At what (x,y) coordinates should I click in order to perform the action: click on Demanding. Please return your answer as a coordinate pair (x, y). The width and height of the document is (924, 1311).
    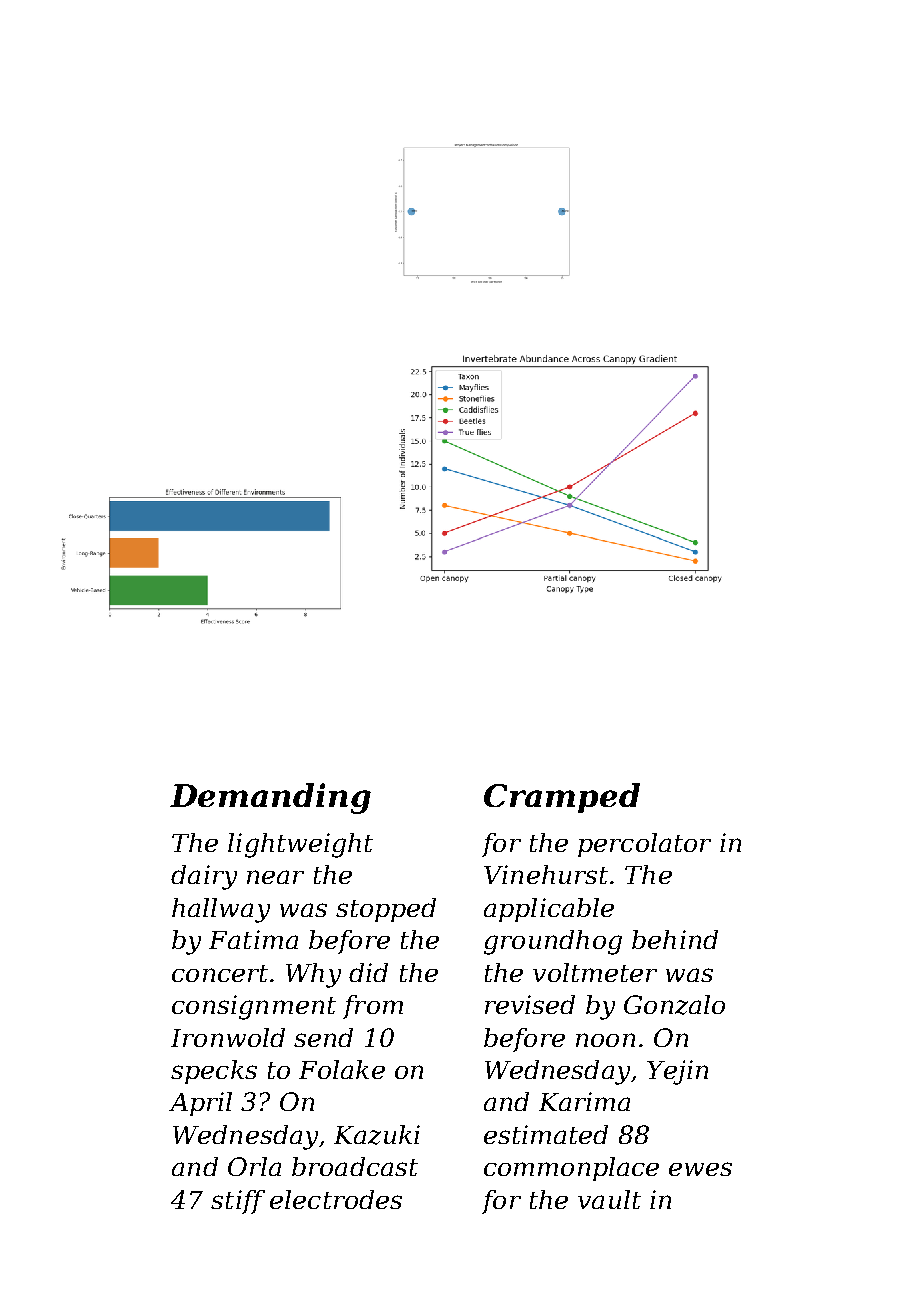
    Looking at the image, I should click on (270, 798).
